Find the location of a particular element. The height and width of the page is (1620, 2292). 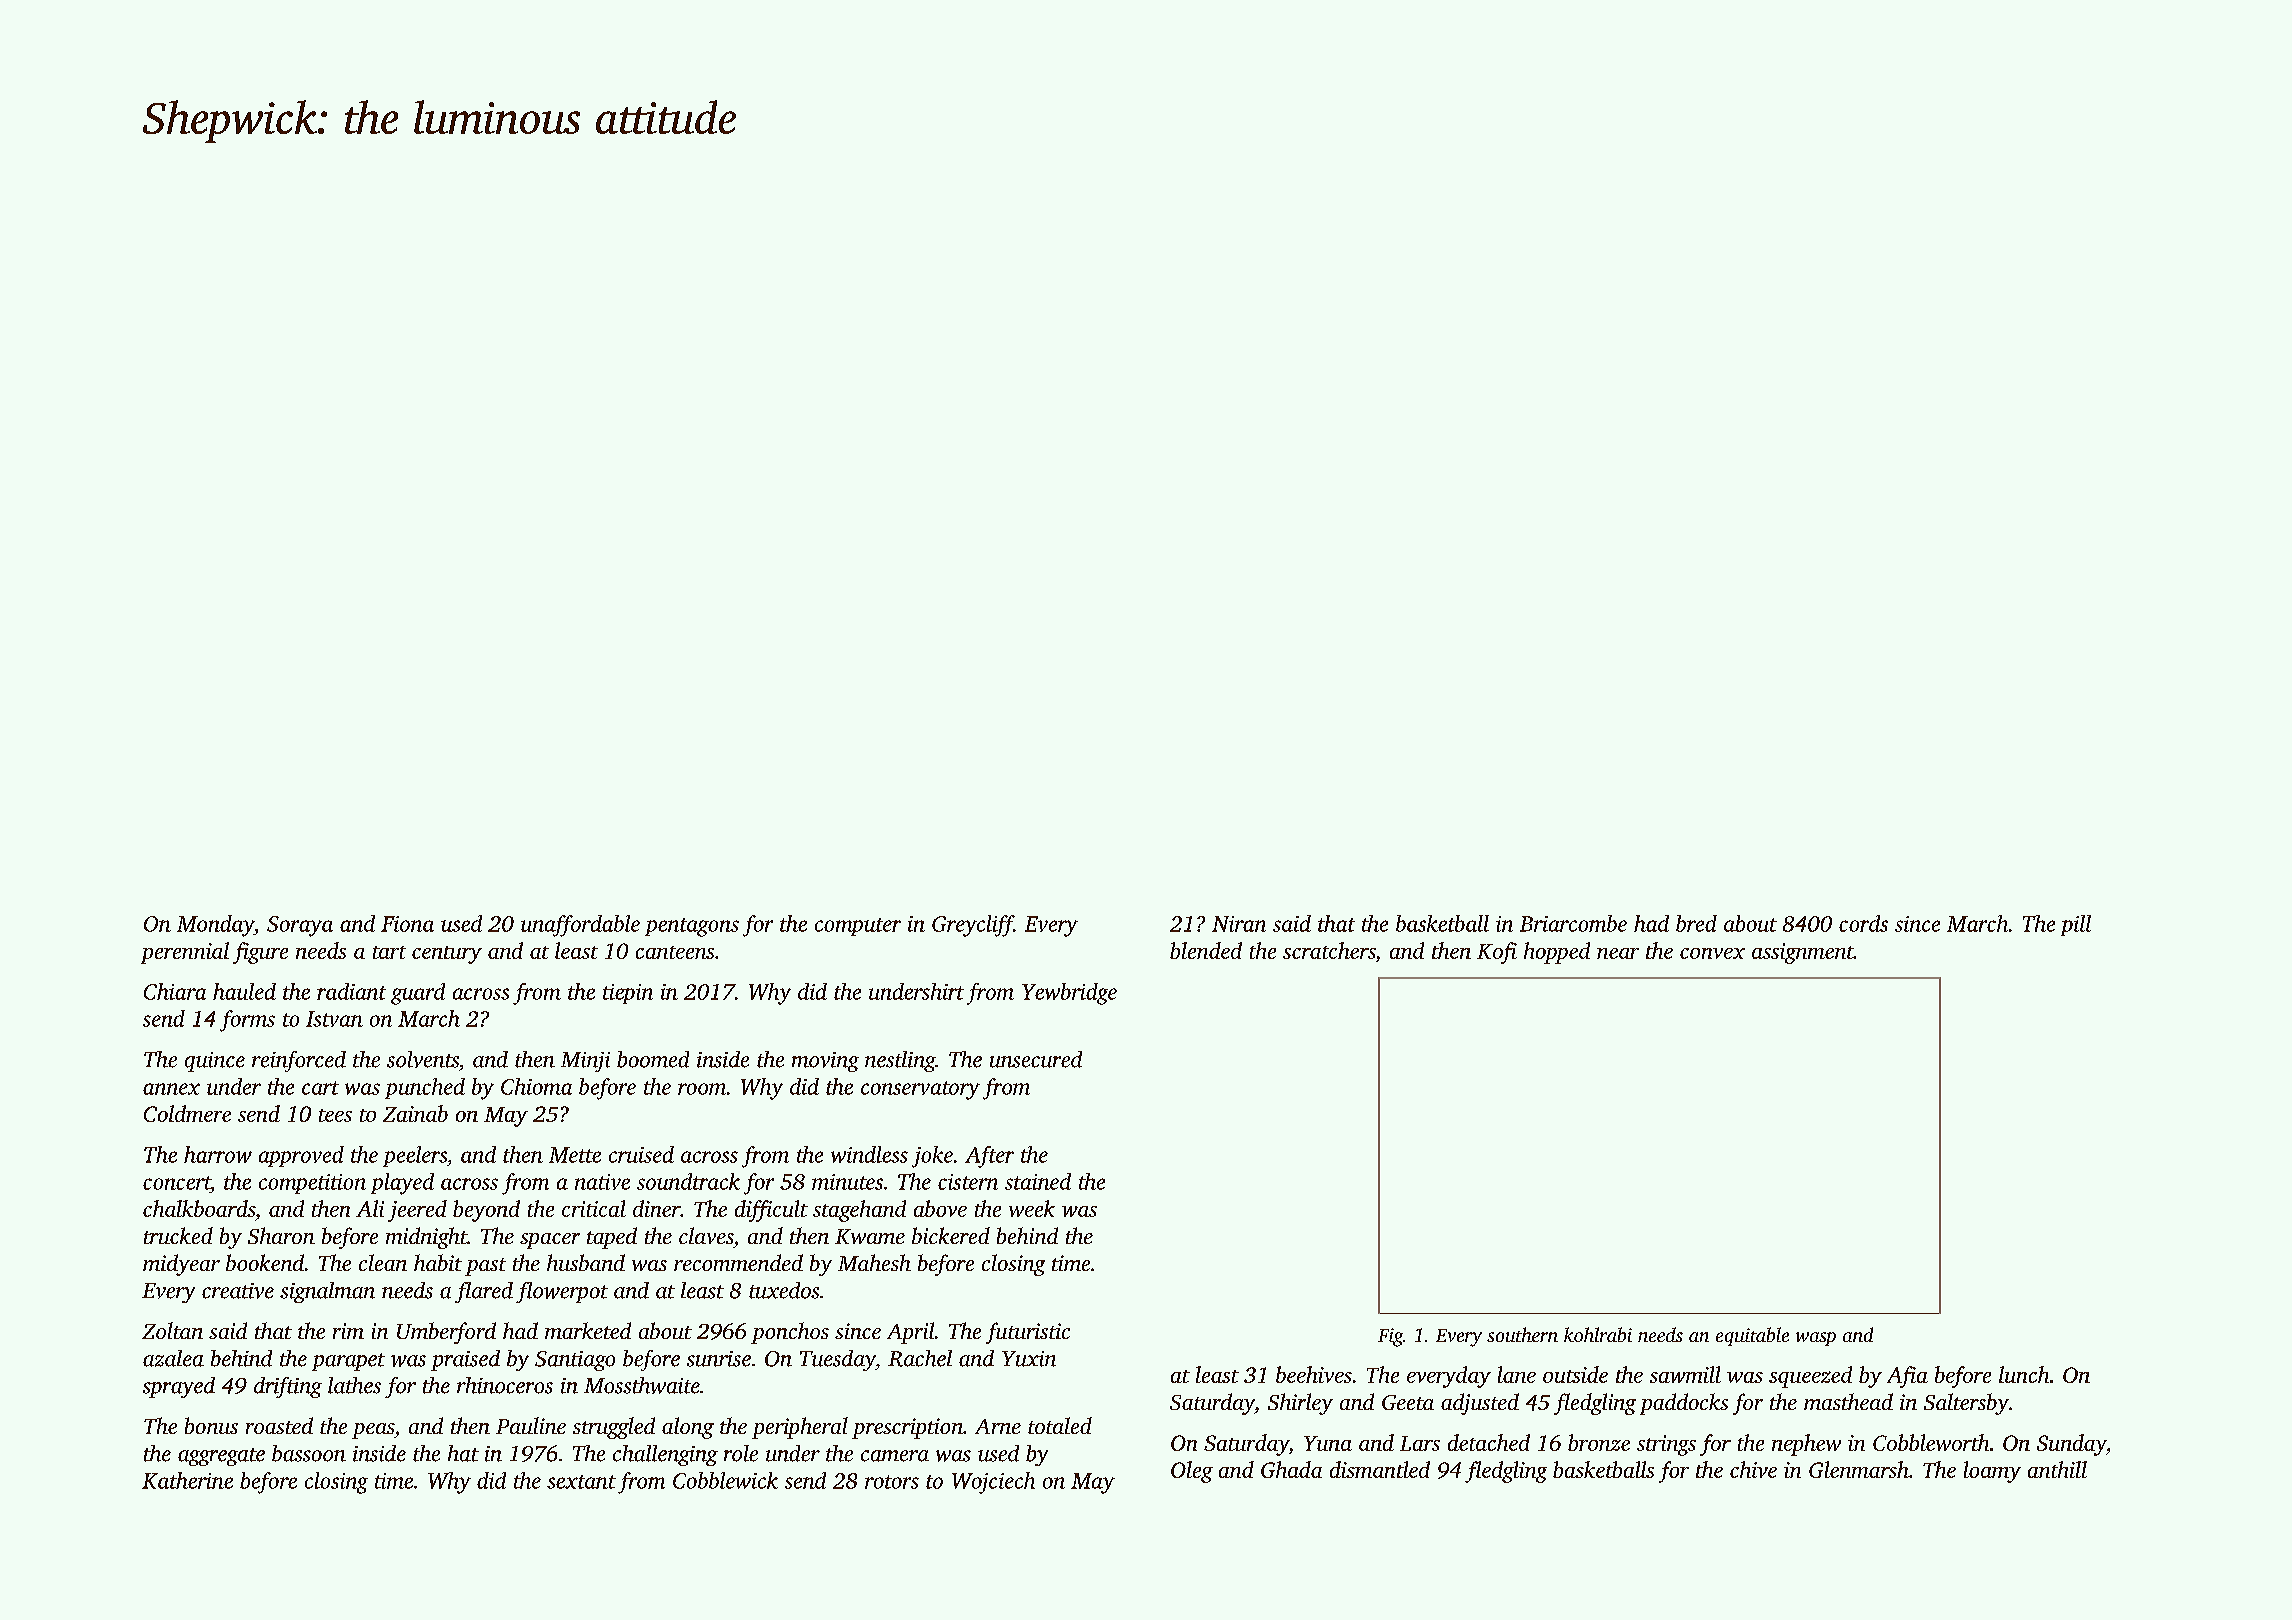

cords is located at coordinates (1863, 923).
